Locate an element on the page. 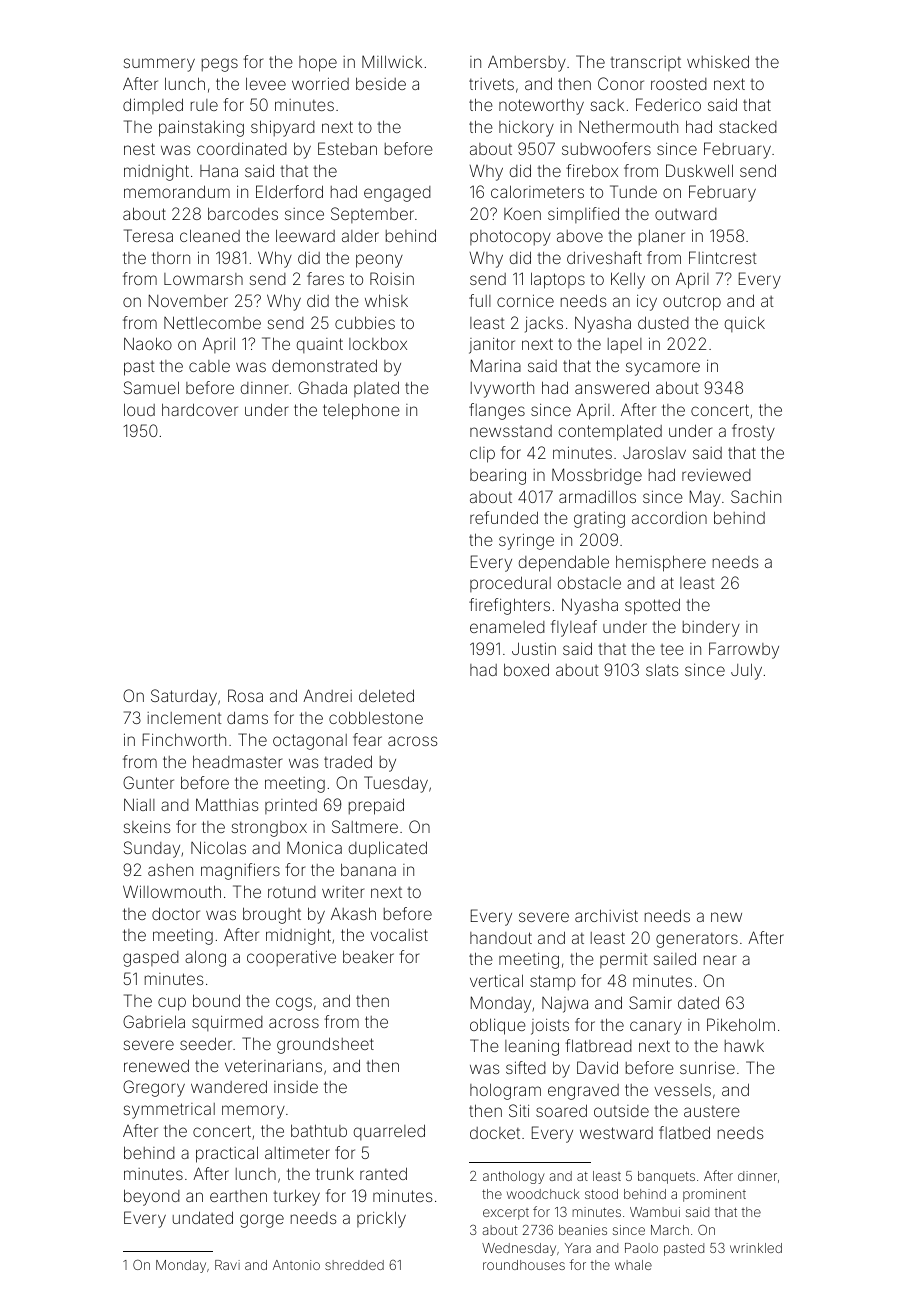 The width and height of the image is (908, 1316). Naoko is located at coordinates (148, 343).
